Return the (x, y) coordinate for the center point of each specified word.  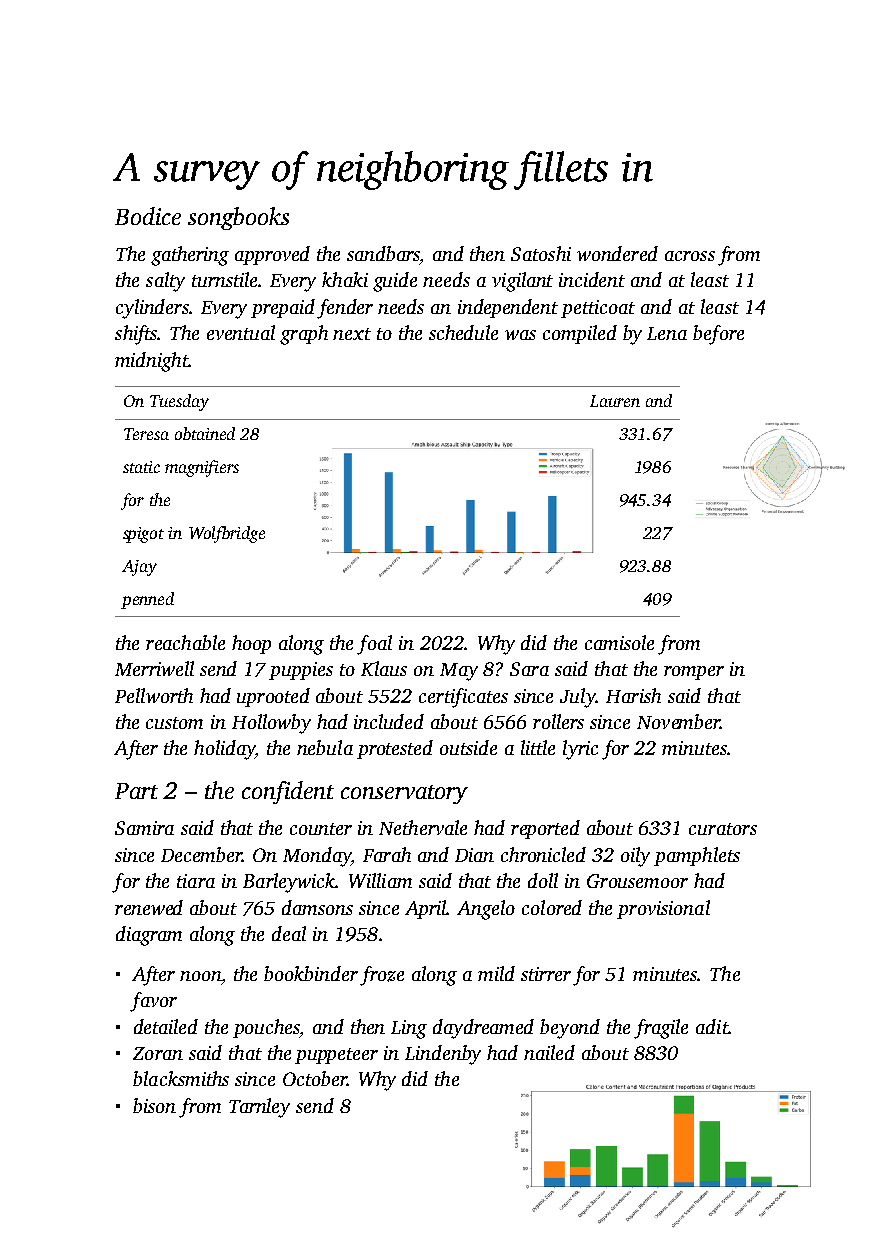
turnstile (224, 279)
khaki (345, 279)
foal (374, 645)
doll (543, 880)
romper (694, 673)
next (352, 334)
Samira (144, 828)
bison (154, 1105)
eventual (241, 332)
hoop (251, 644)
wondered (617, 253)
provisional (663, 909)
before (718, 335)
